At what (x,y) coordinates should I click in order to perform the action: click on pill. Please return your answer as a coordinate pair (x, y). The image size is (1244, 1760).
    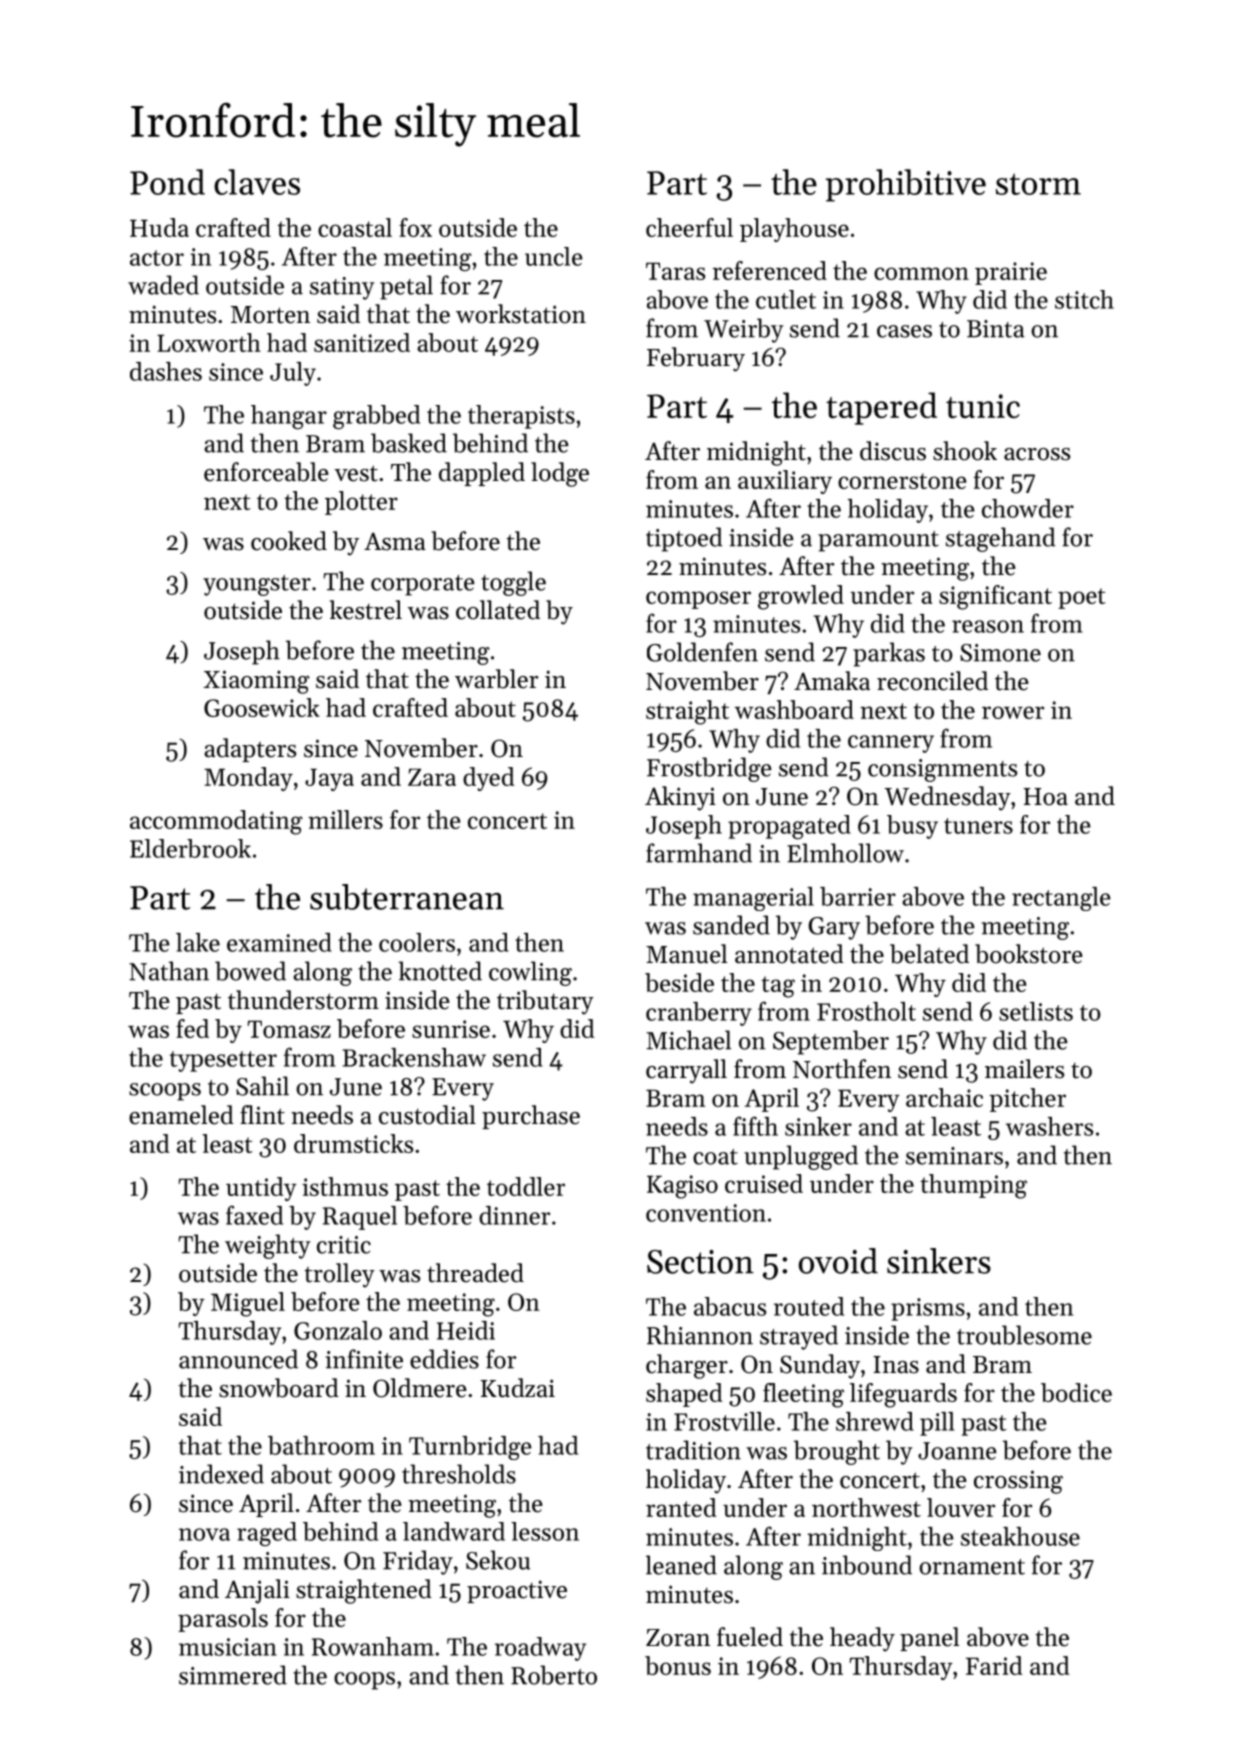
    Looking at the image, I should click on (937, 1424).
